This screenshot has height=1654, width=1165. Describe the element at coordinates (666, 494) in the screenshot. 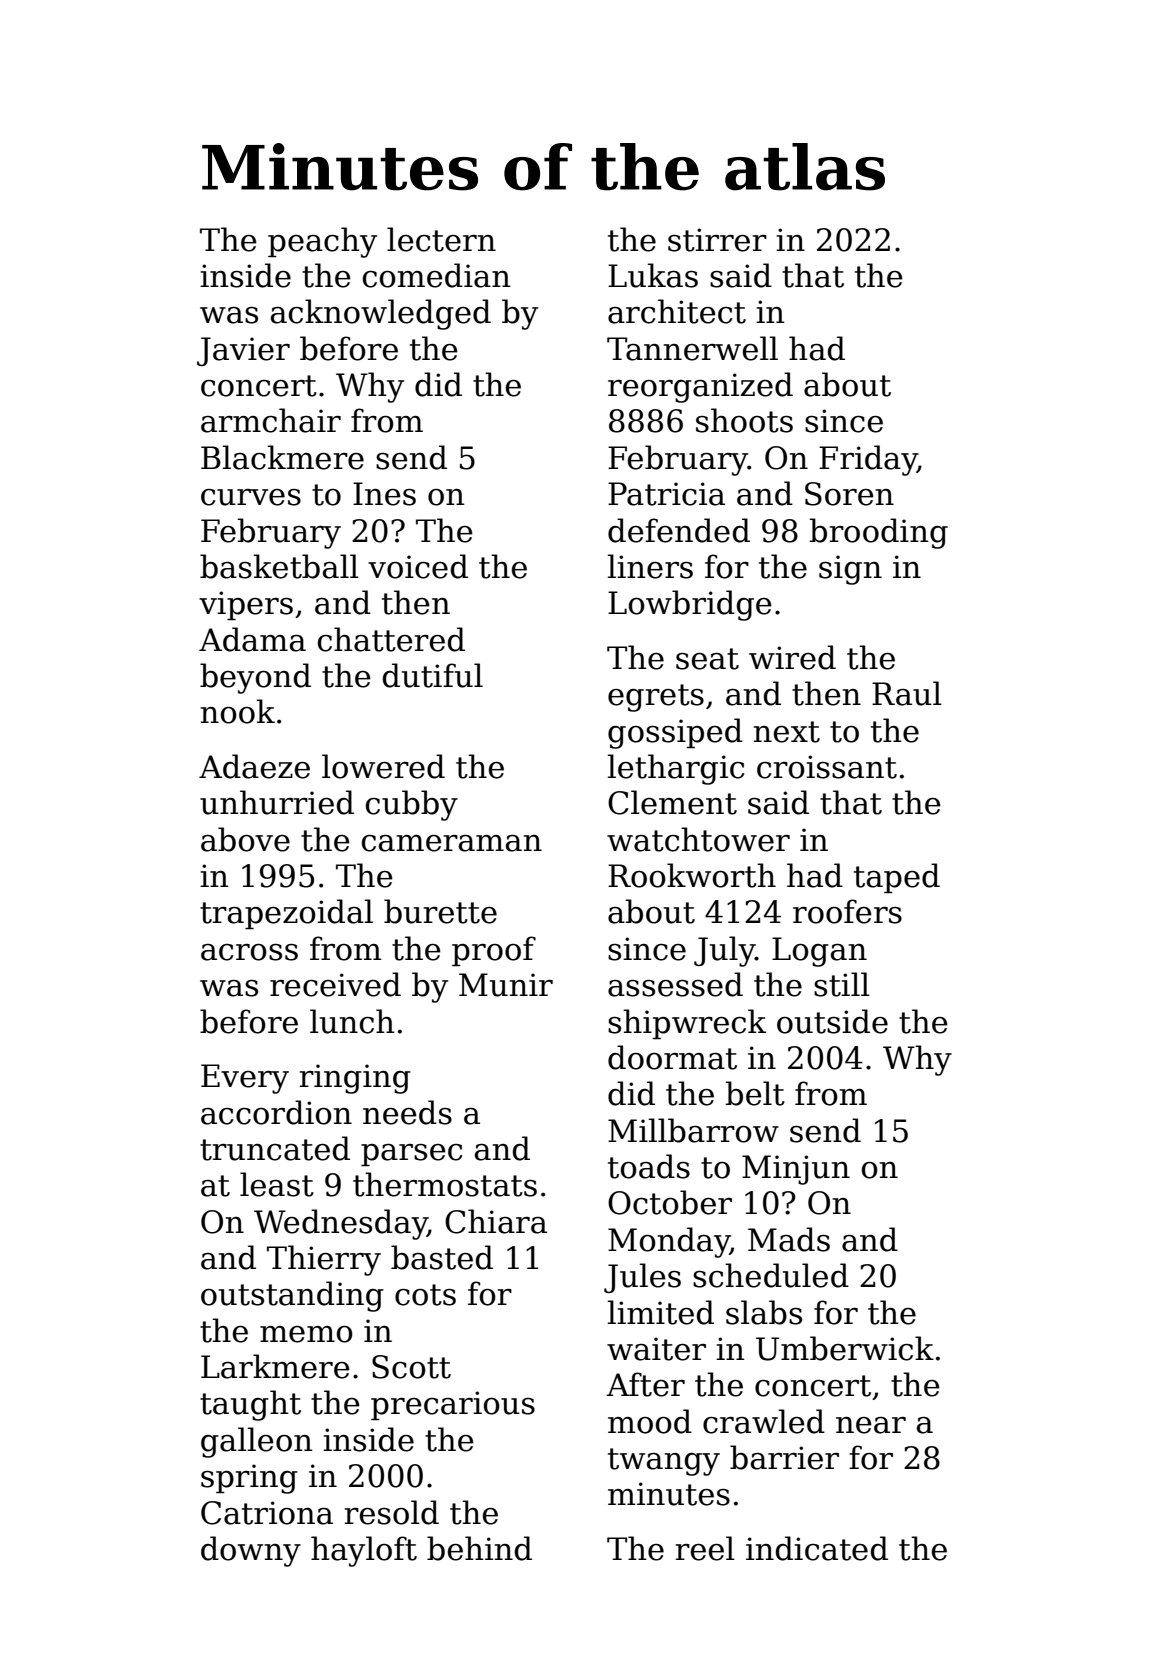

I see `Patricia` at that location.
